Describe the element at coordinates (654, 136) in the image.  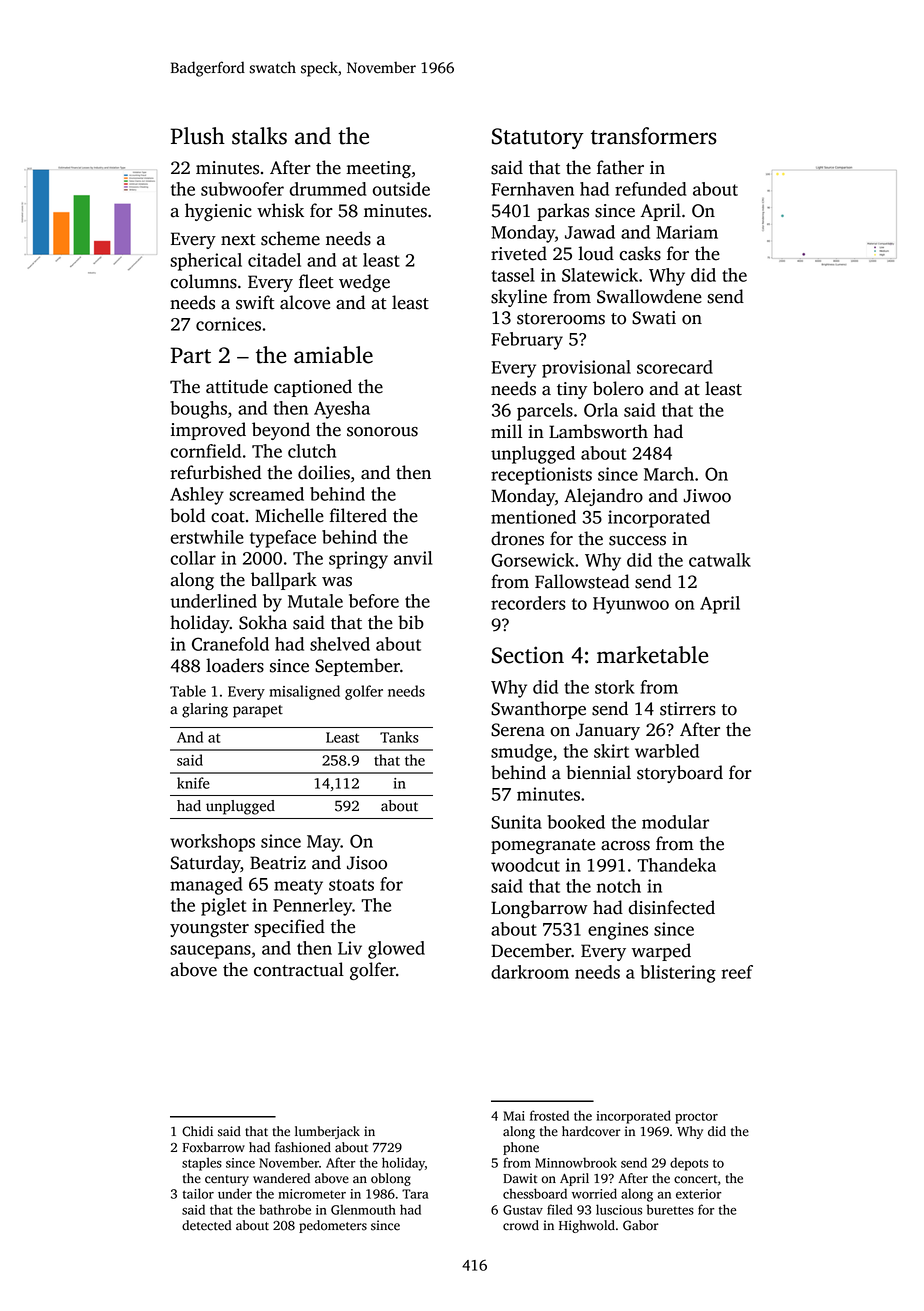
I see `transformers` at that location.
